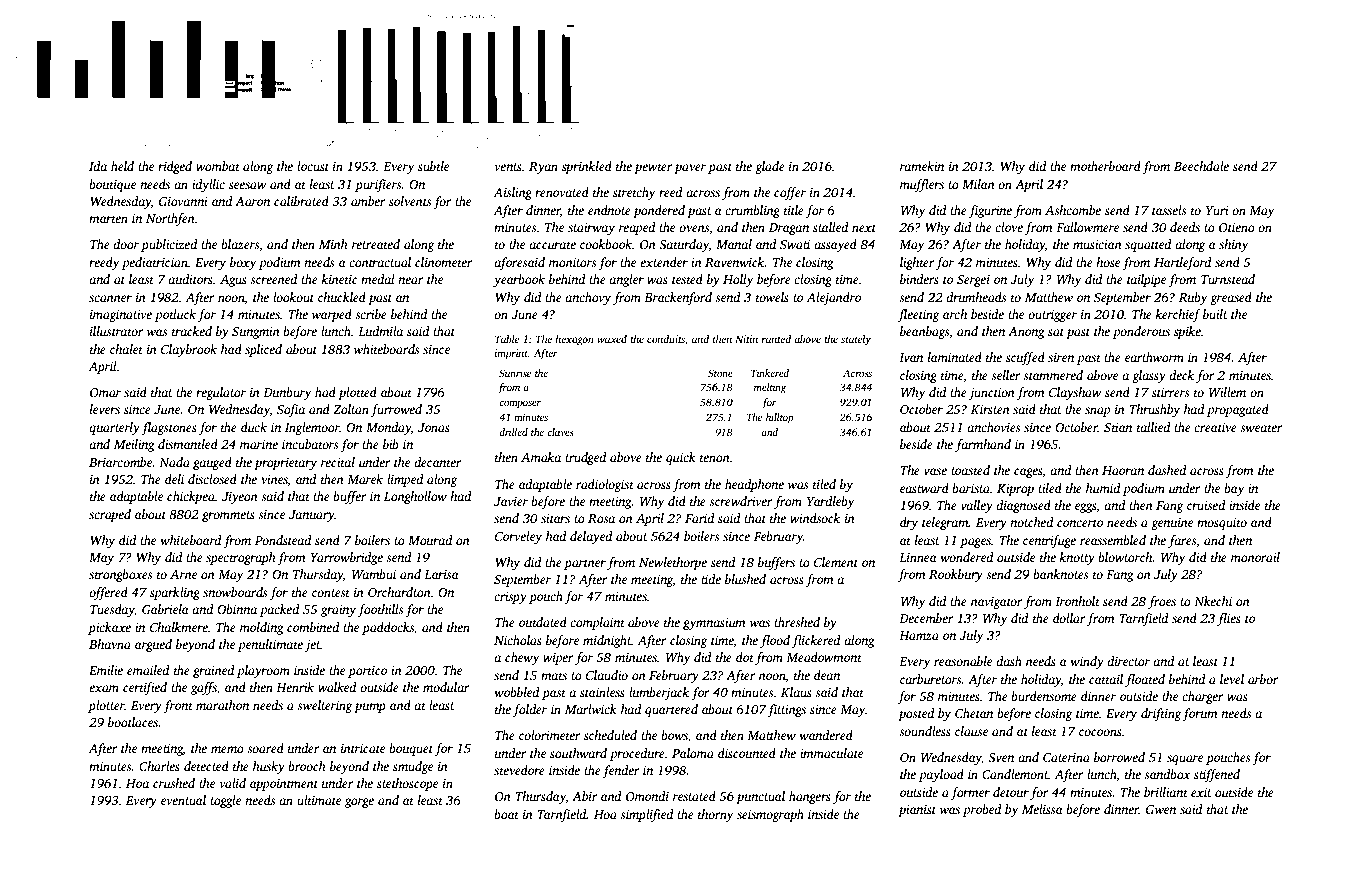 This image has width=1372, height=887. I want to click on Ashcombe, so click(1073, 210).
